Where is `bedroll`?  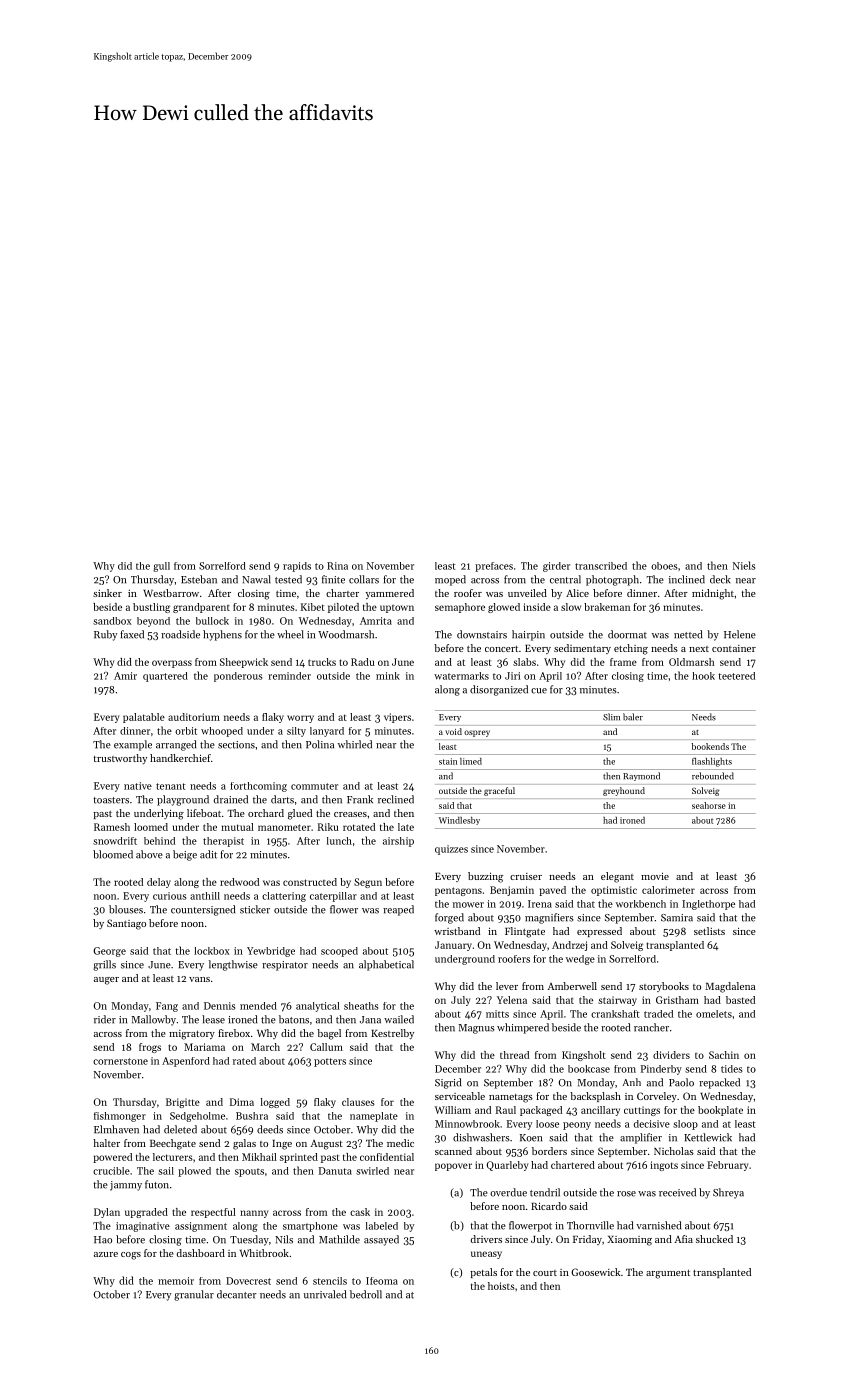 bedroll is located at coordinates (366, 1294).
